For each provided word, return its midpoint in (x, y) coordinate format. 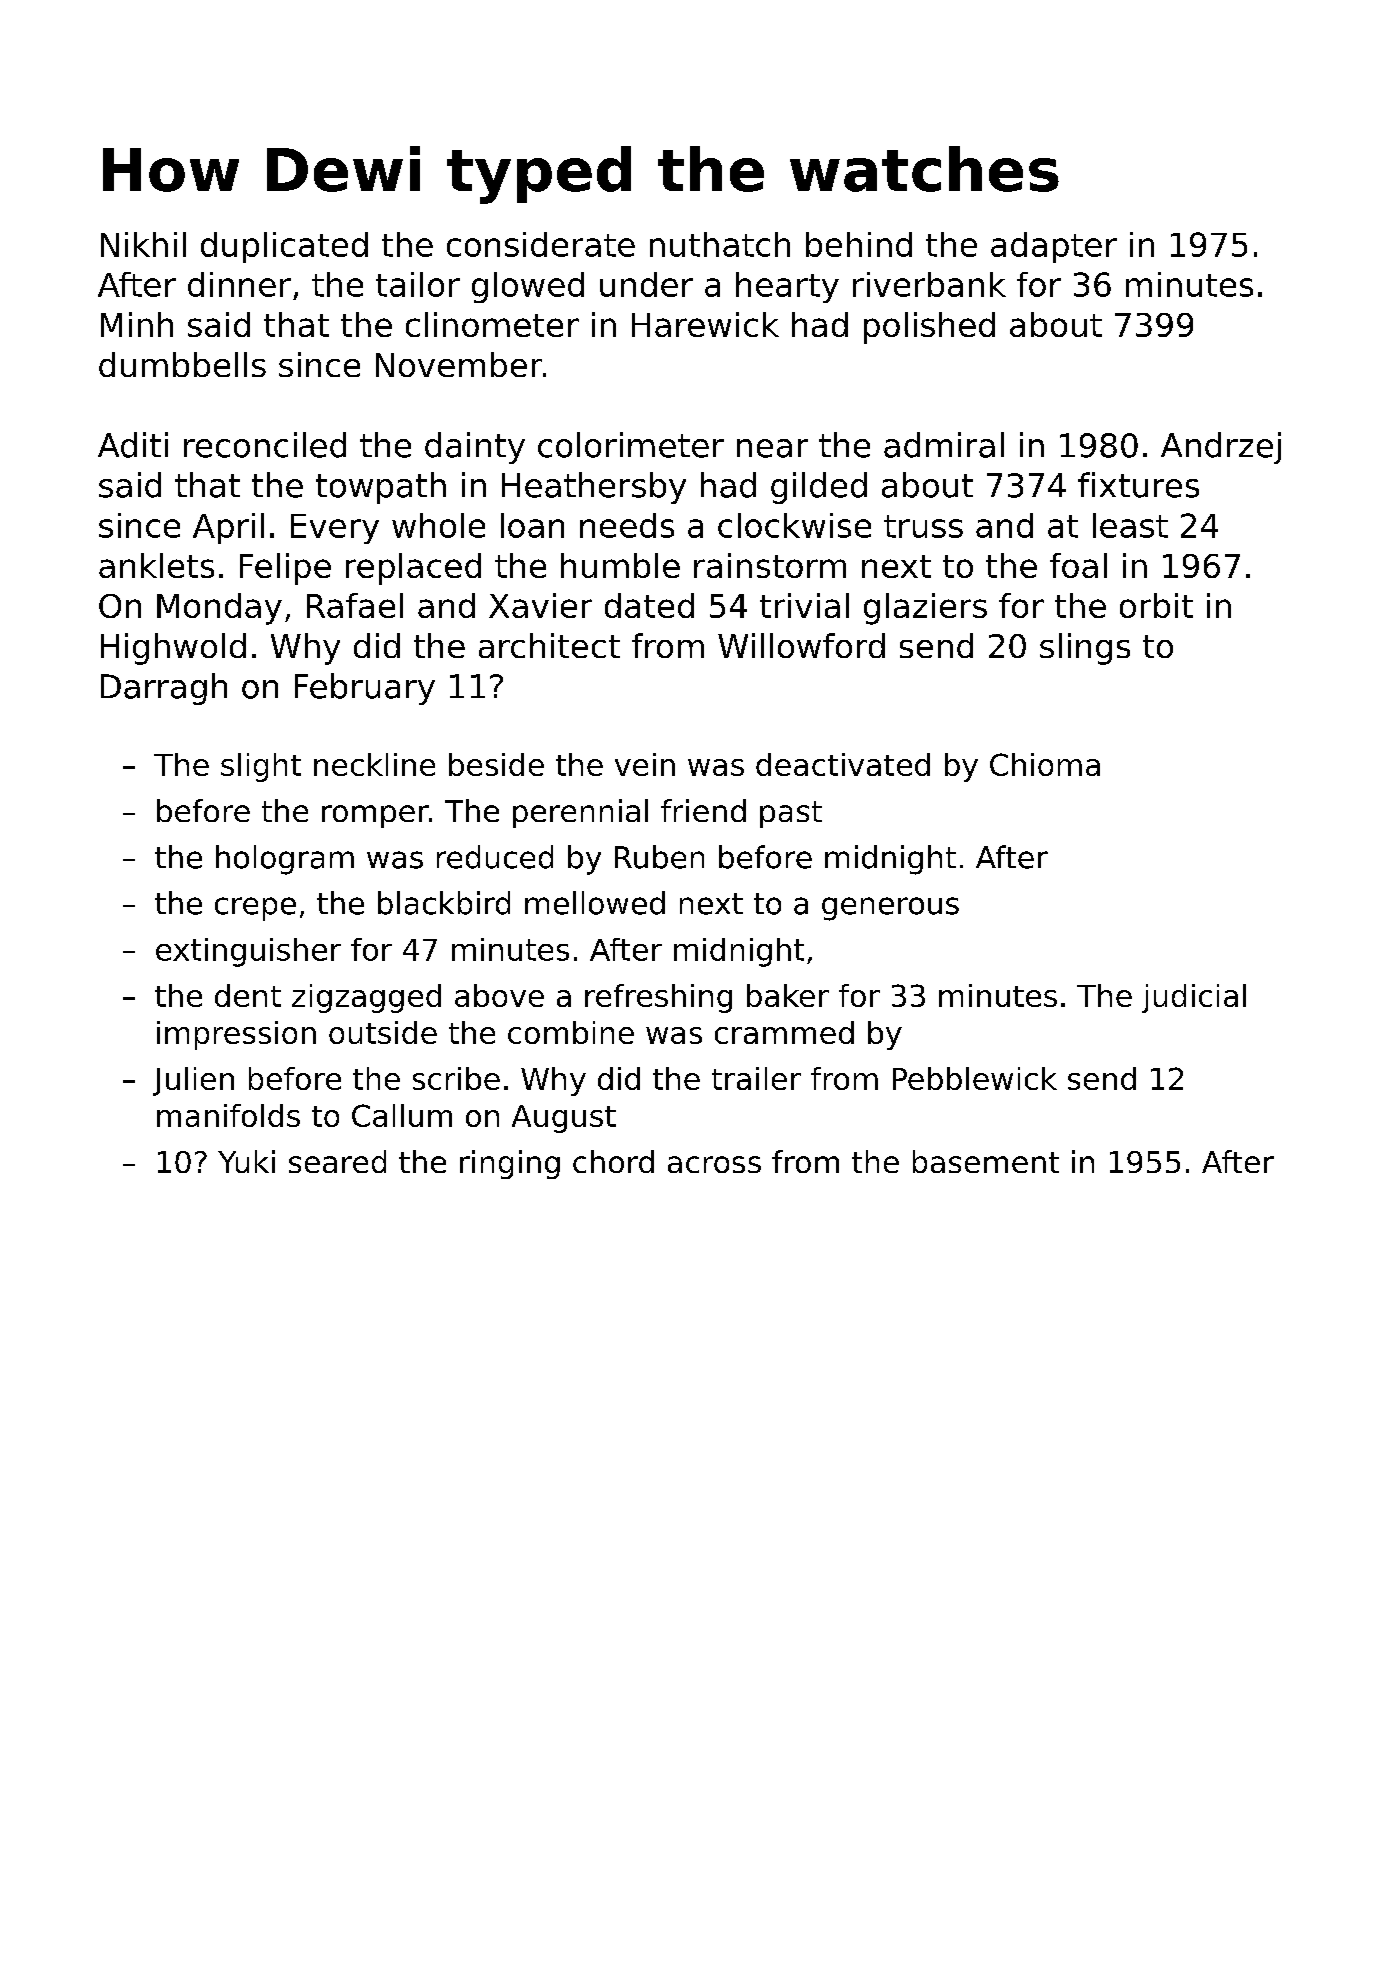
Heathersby (594, 488)
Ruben (659, 857)
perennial (580, 813)
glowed (528, 287)
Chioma (1045, 764)
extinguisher (248, 952)
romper (375, 816)
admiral (944, 445)
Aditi (133, 445)
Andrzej (1221, 448)
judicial (1194, 998)
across (714, 1164)
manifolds (228, 1115)
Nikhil (143, 244)
